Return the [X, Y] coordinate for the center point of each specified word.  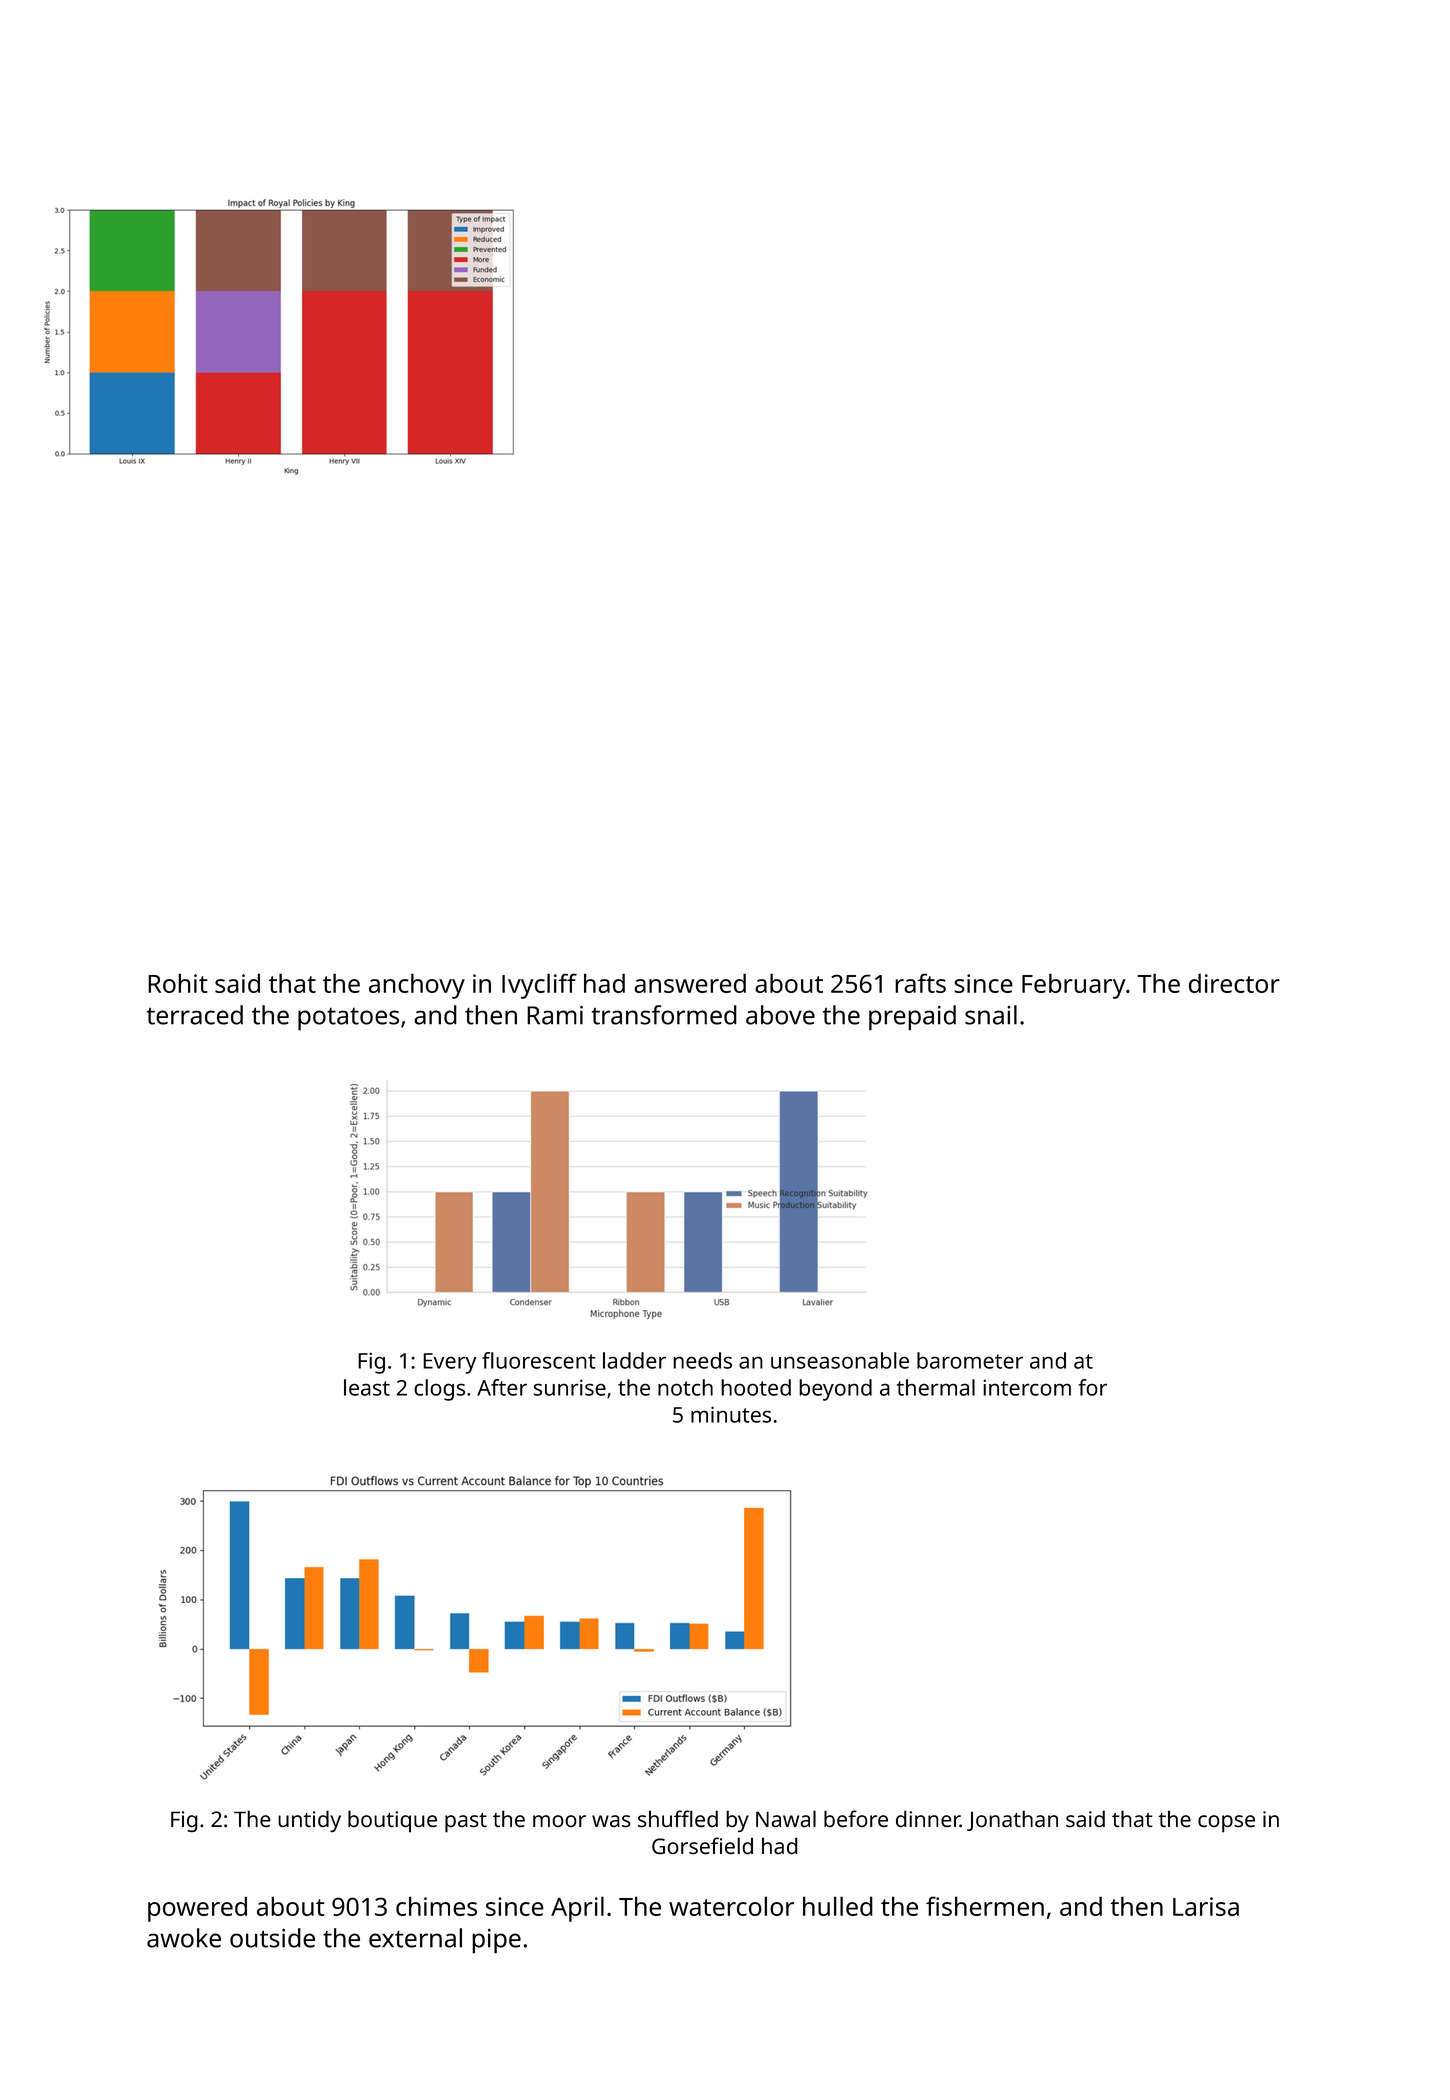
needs [702, 1360]
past [466, 1823]
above [780, 1015]
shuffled [678, 1818]
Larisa [1206, 1906]
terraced [195, 1015]
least [367, 1387]
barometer [970, 1360]
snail [991, 1015]
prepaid [912, 1018]
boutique [392, 1821]
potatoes [348, 1019]
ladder [634, 1360]
